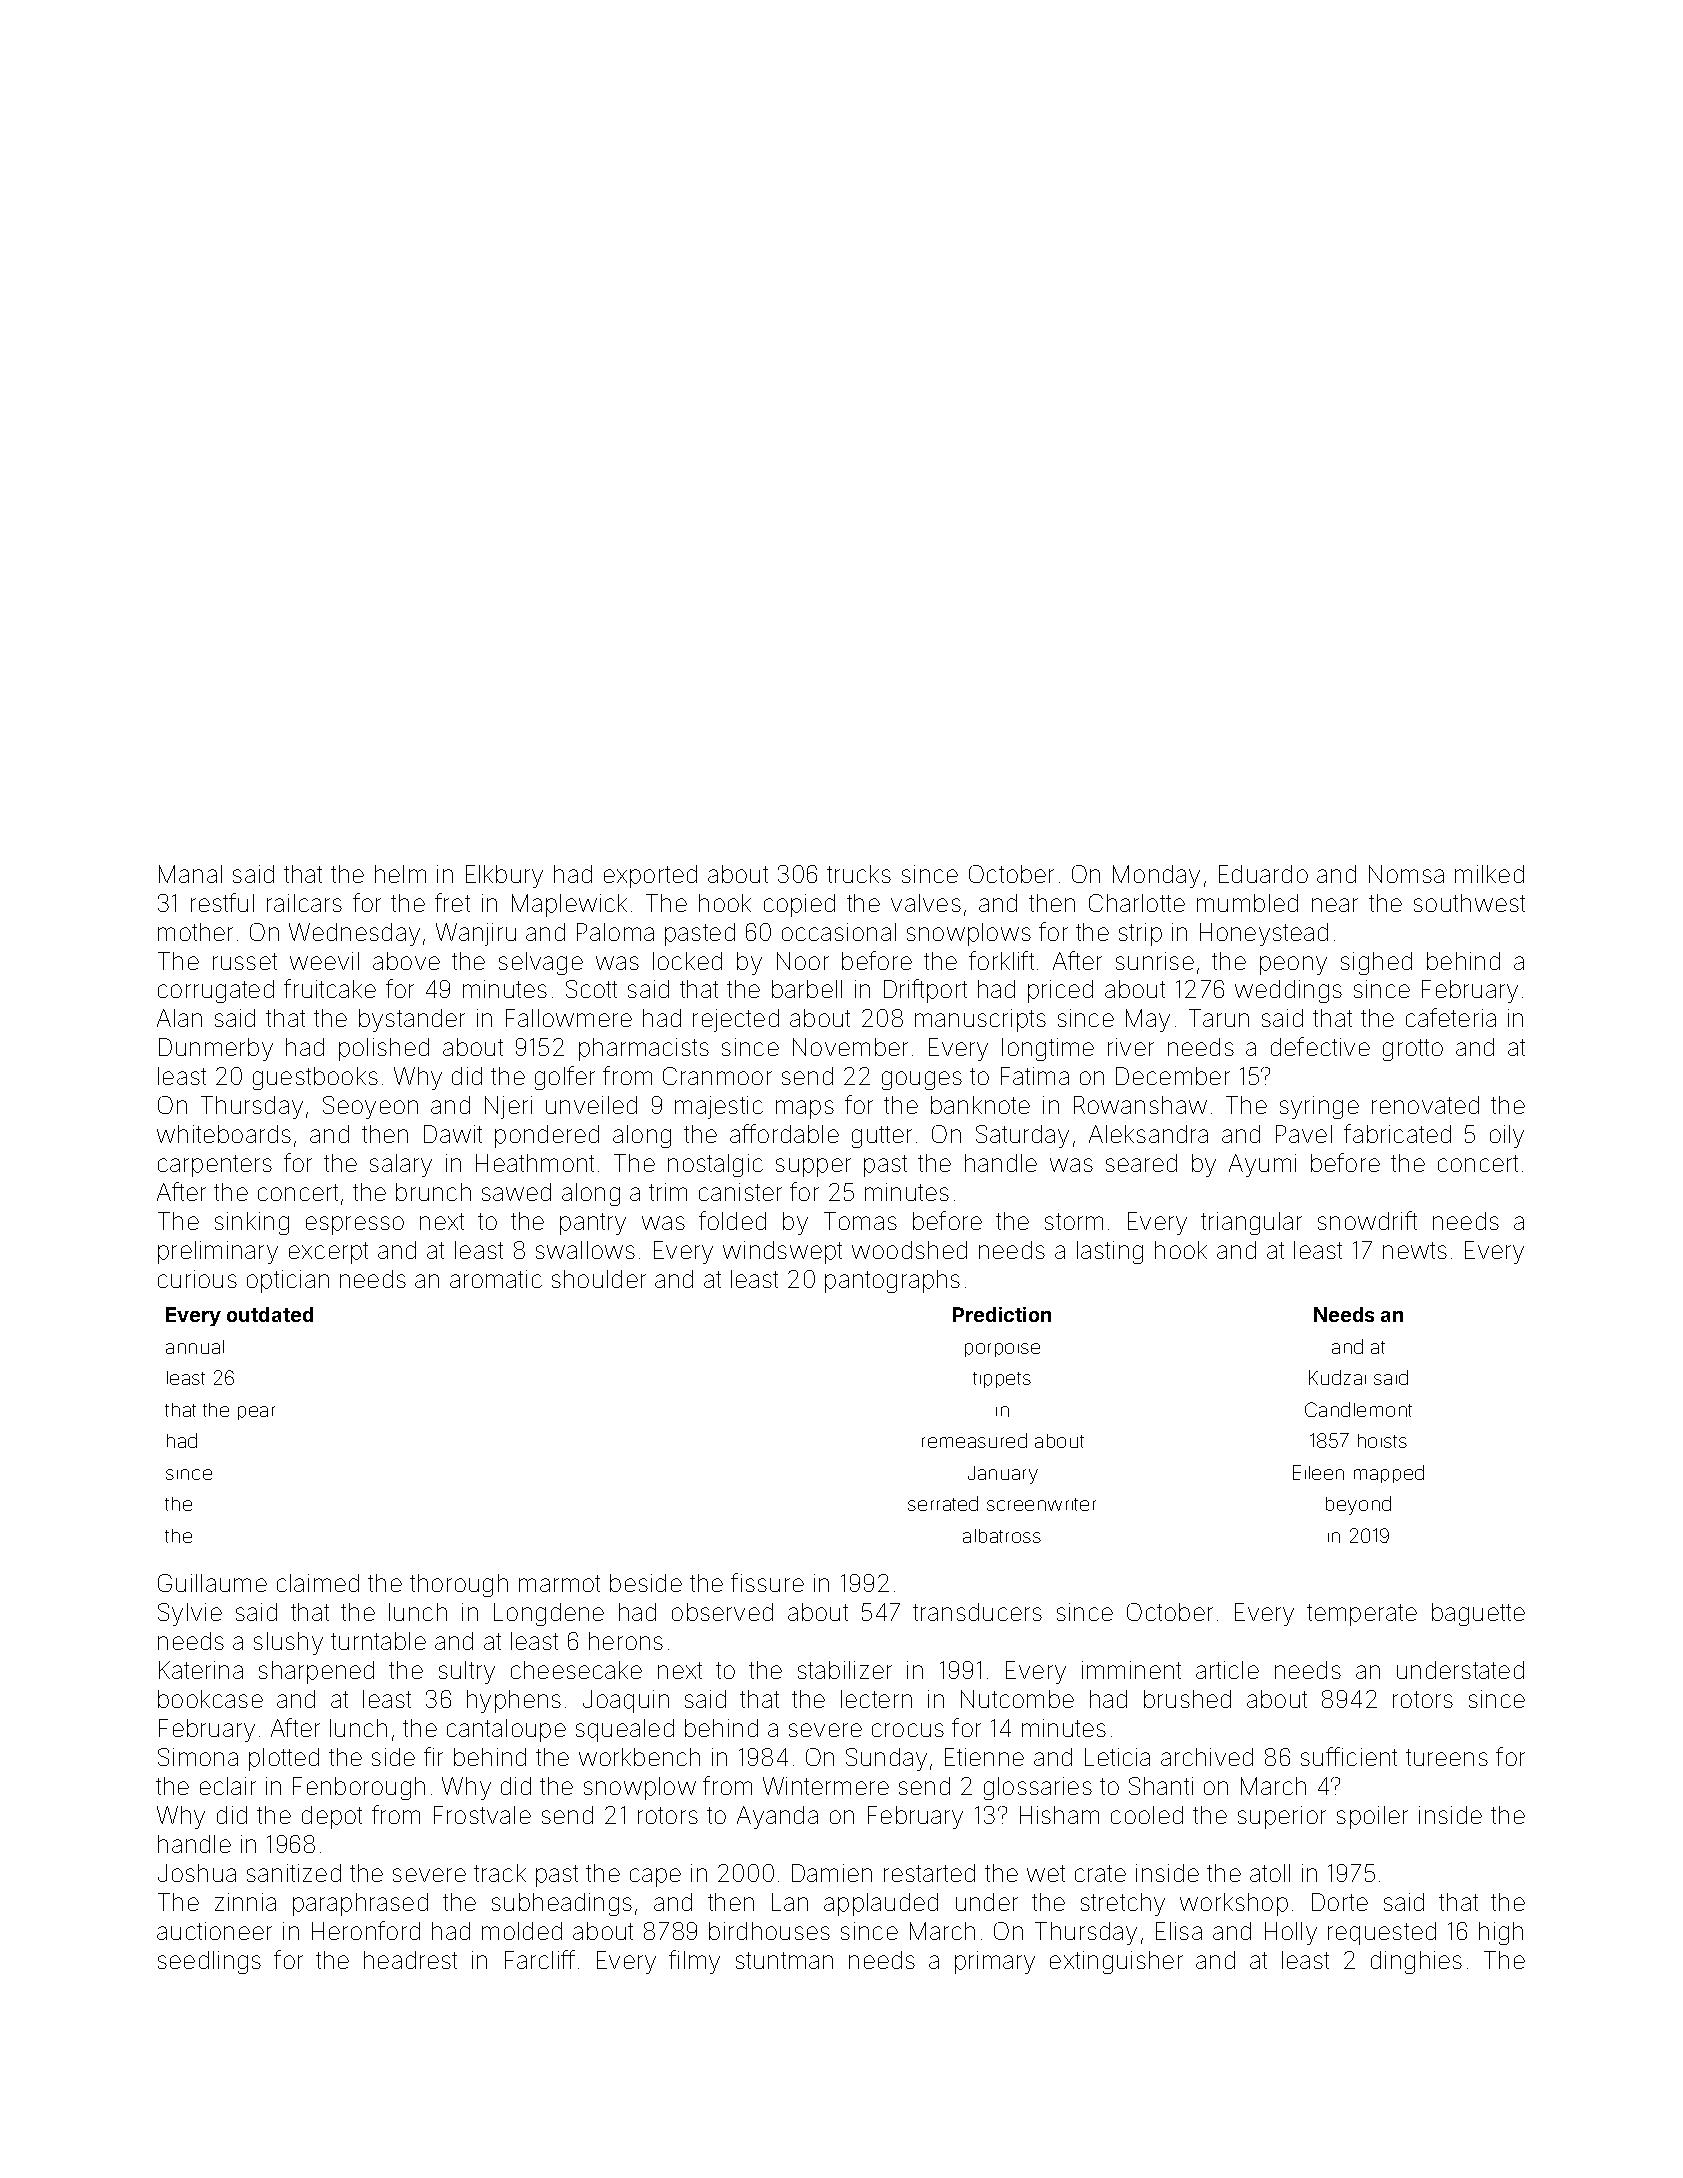 The width and height of the screenshot is (1683, 2178). Describe the element at coordinates (284, 1759) in the screenshot. I see `plotted` at that location.
